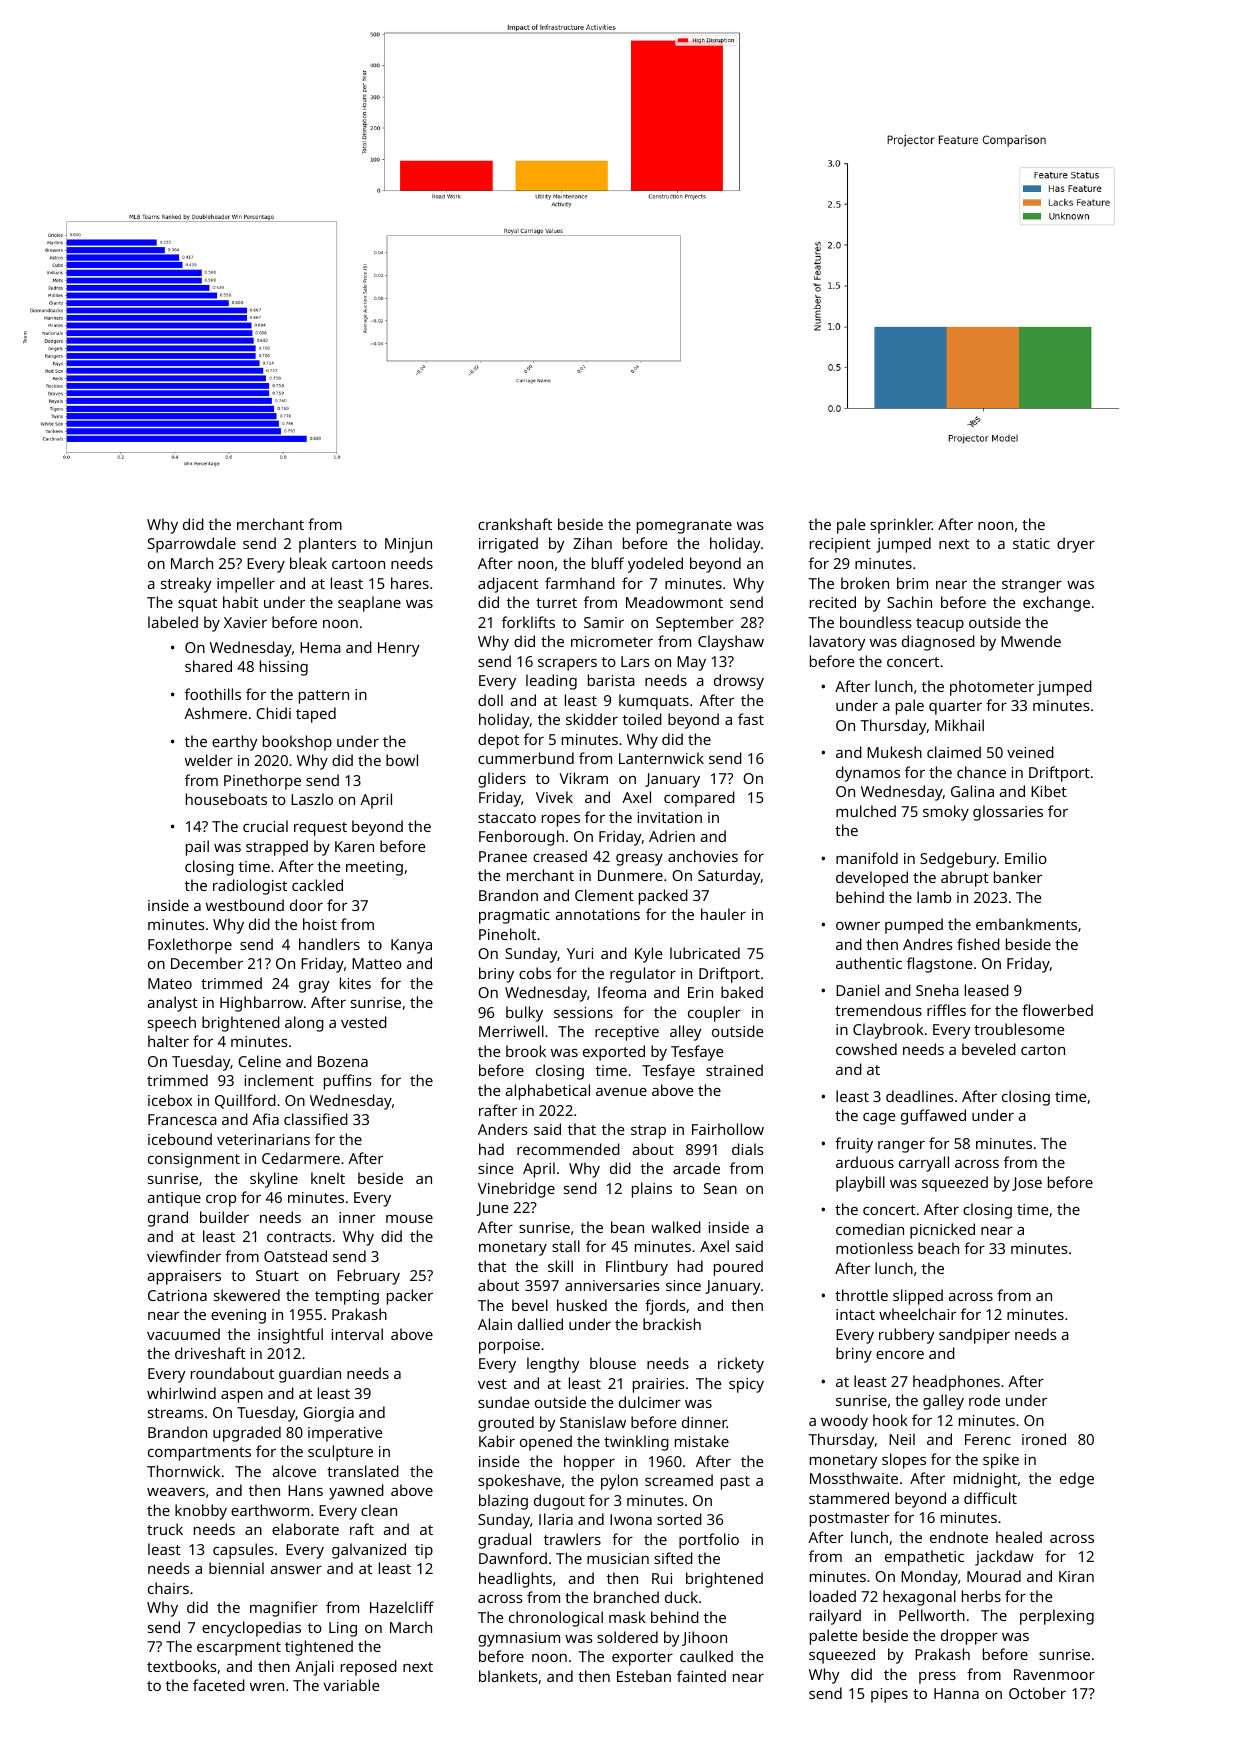 The height and width of the screenshot is (1757, 1242). What do you see at coordinates (566, 1246) in the screenshot?
I see `stall` at bounding box center [566, 1246].
